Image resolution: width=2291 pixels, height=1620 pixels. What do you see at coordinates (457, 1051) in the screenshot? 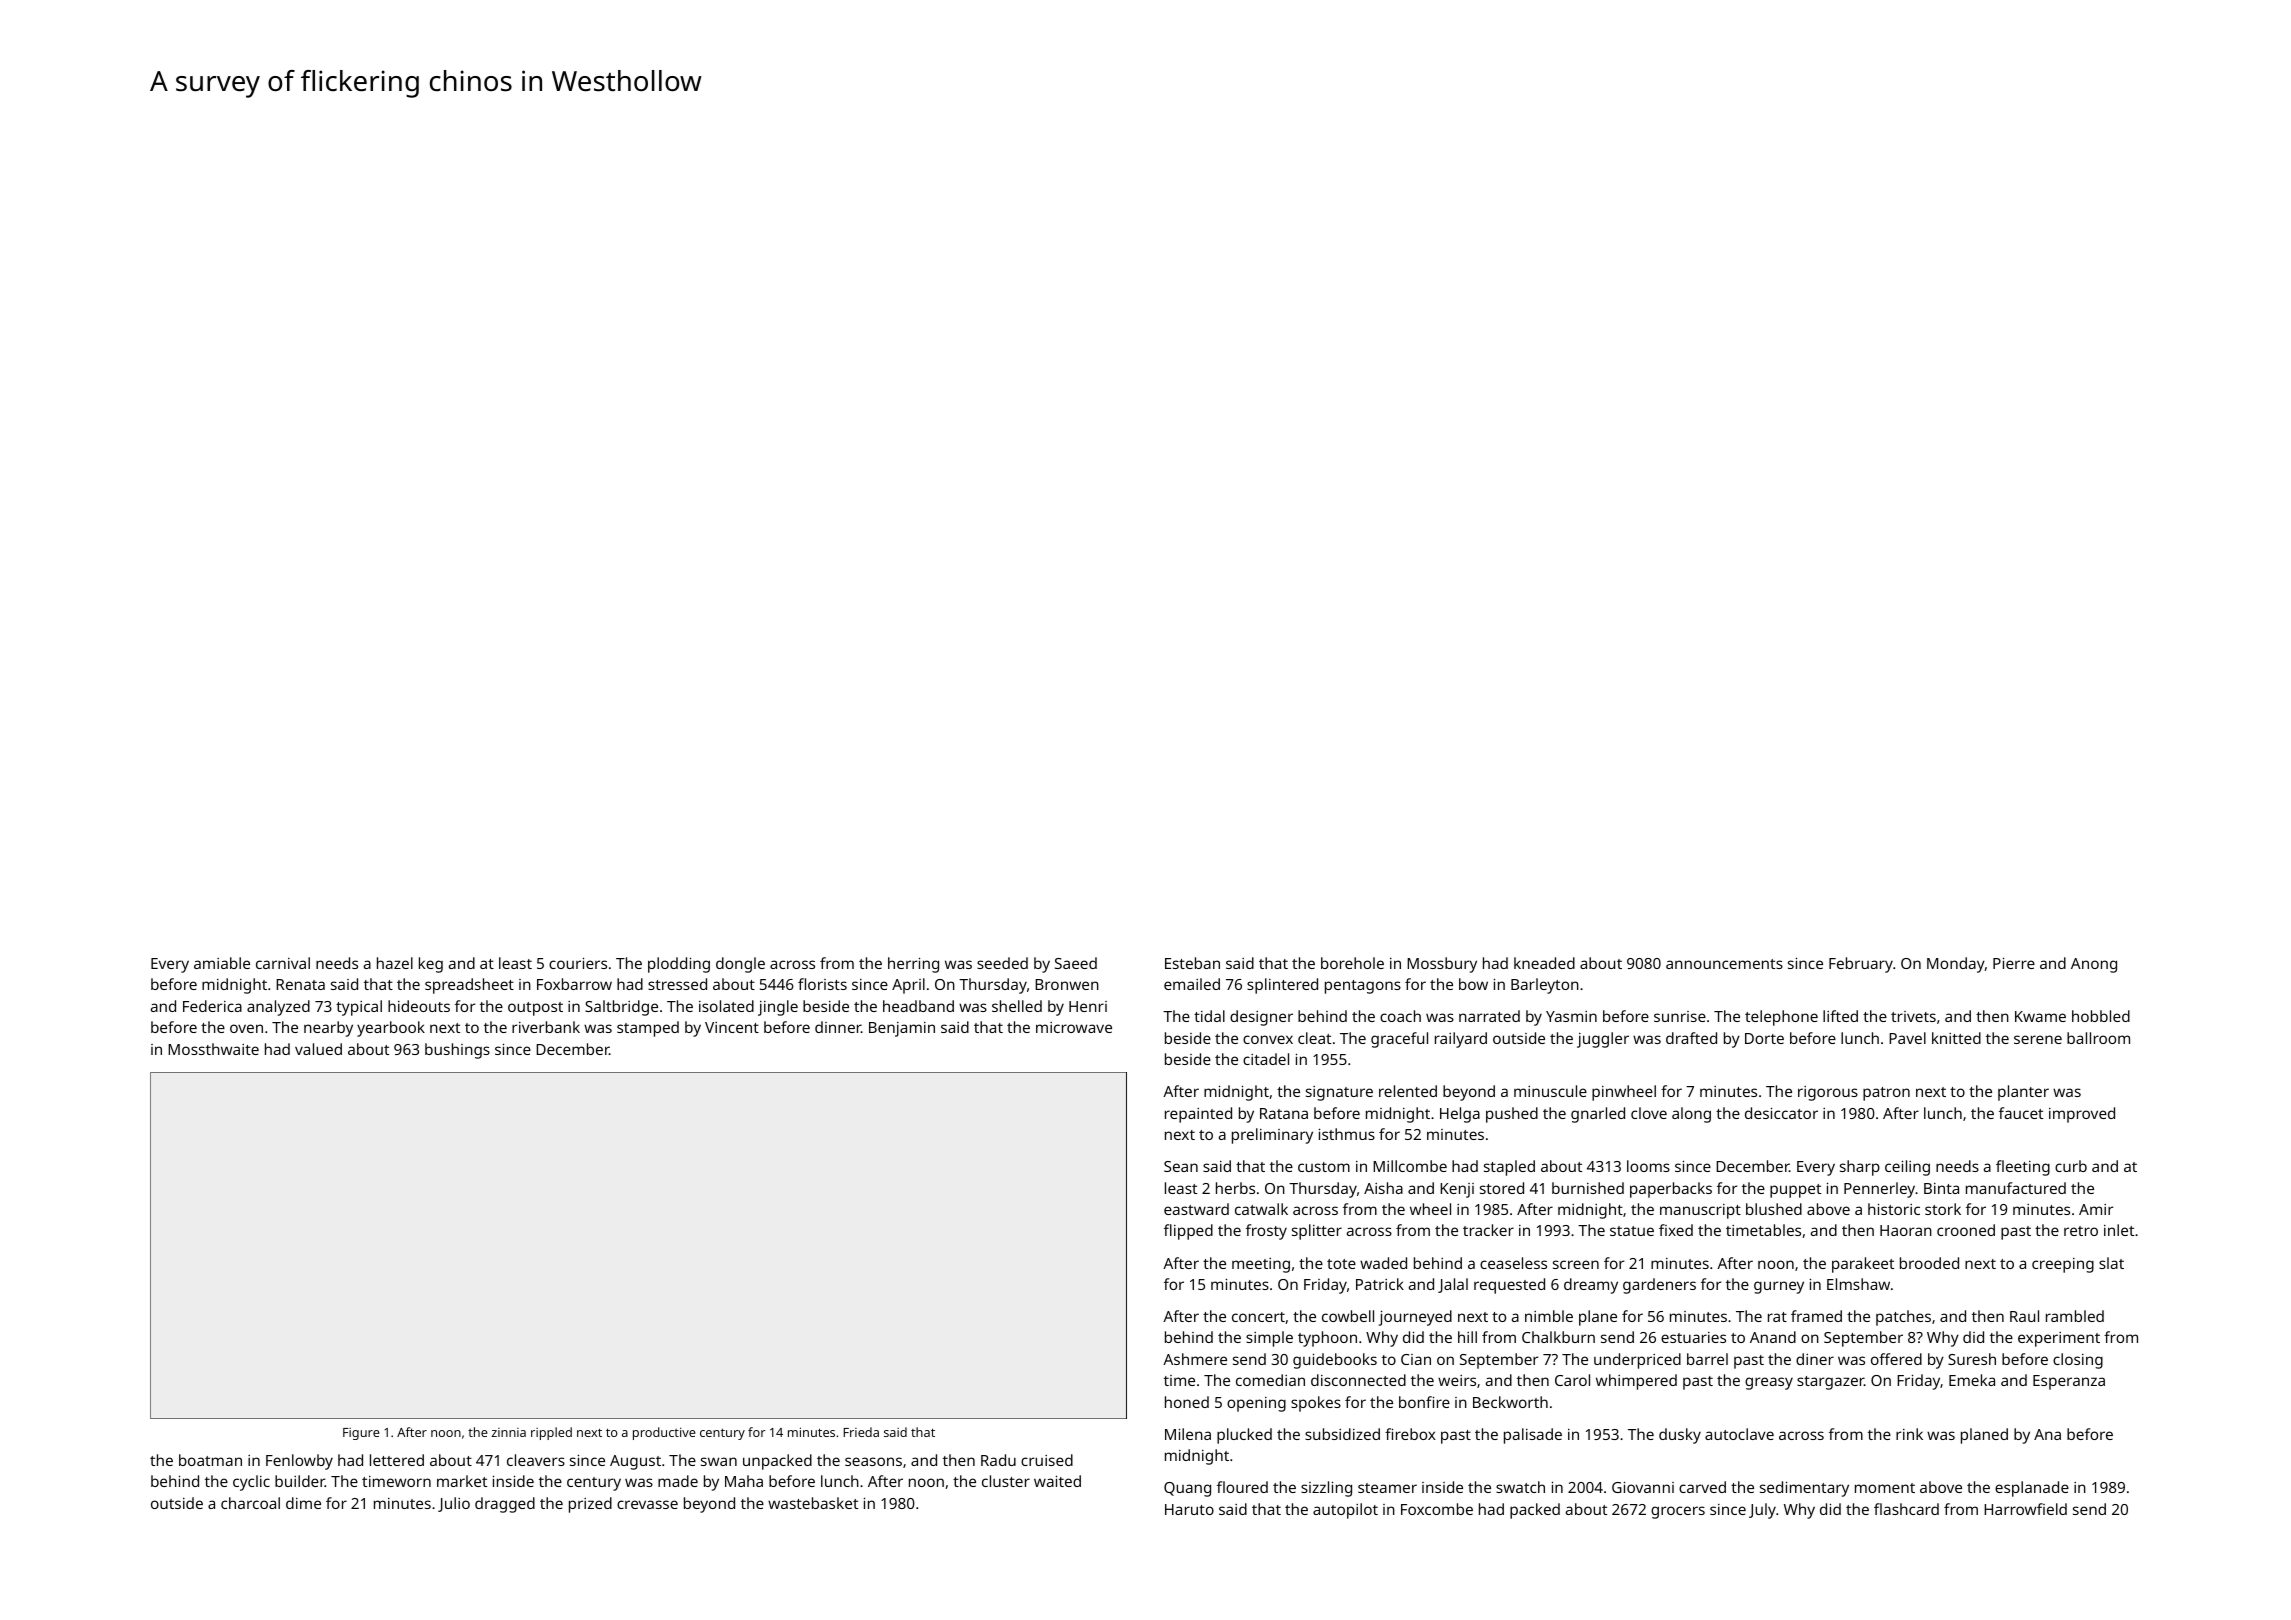
I see `bushings` at bounding box center [457, 1051].
